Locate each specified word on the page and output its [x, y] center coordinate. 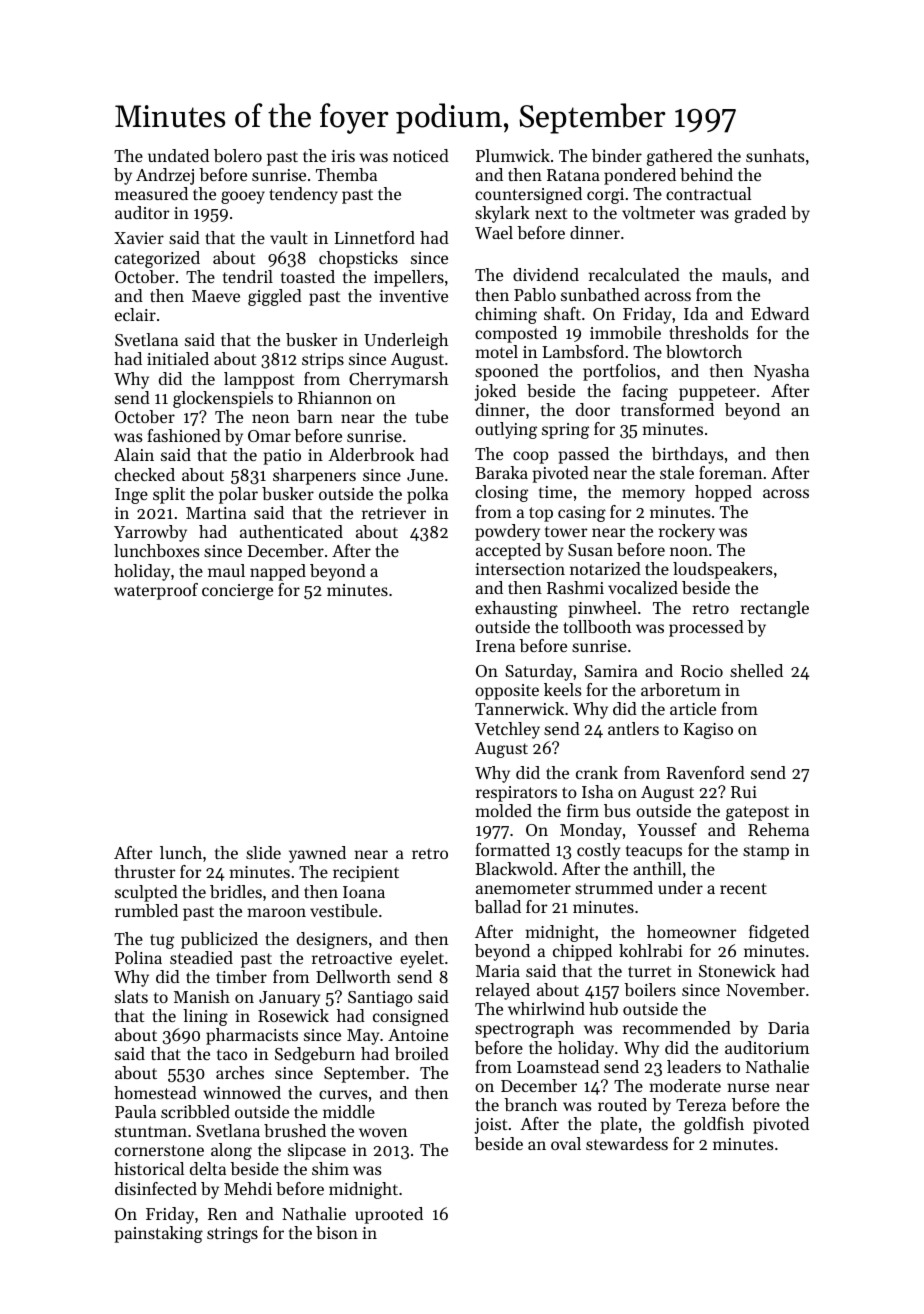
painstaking [158, 1234]
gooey [243, 197]
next [551, 213]
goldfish [714, 1125]
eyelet [422, 959]
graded [760, 214]
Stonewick [737, 970]
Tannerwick [519, 708]
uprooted [389, 1215]
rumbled [146, 910]
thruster [145, 871]
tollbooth [597, 626]
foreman [730, 472]
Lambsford [583, 351]
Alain [134, 454]
